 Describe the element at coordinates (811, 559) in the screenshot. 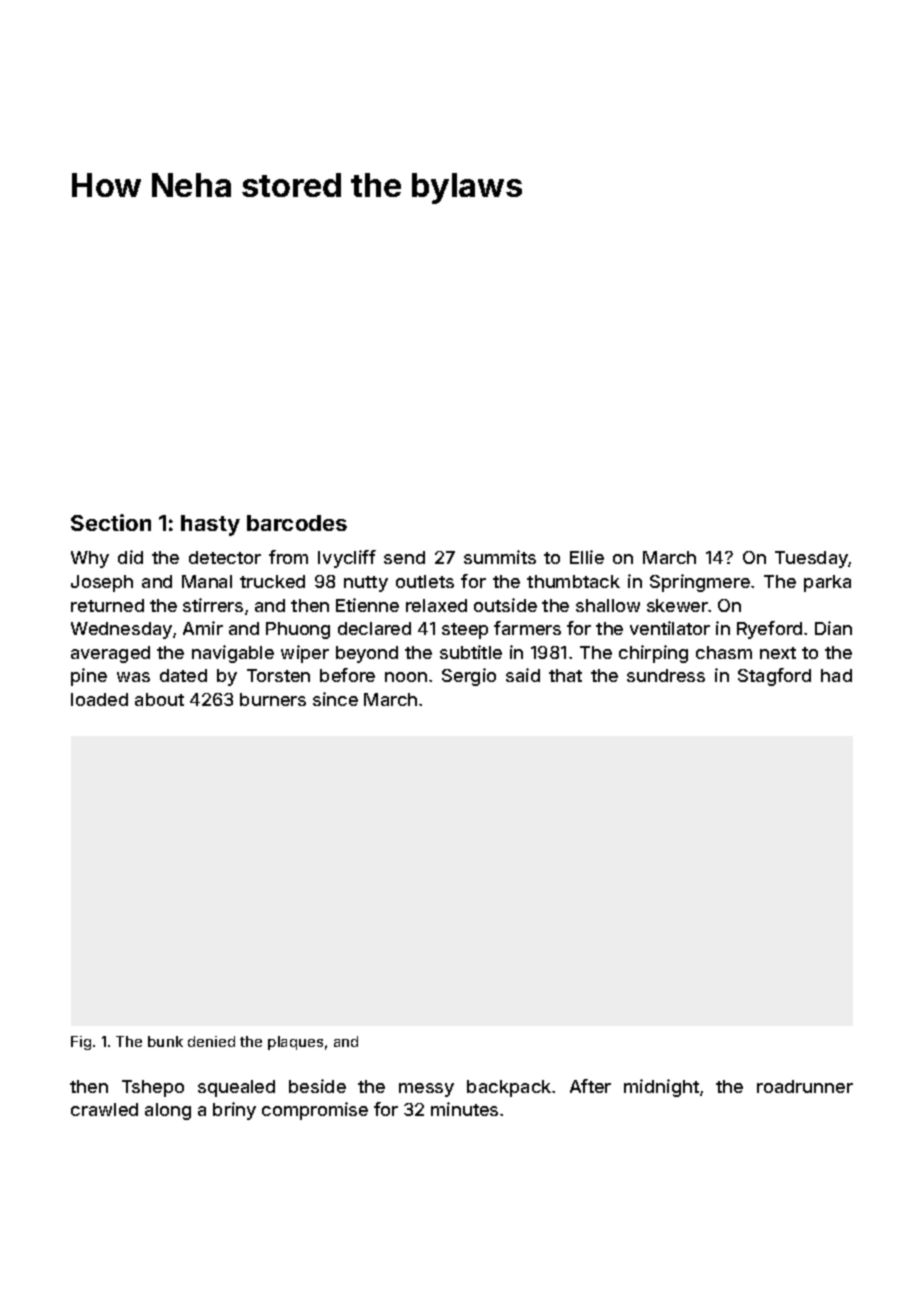

I see `Tuesday` at that location.
